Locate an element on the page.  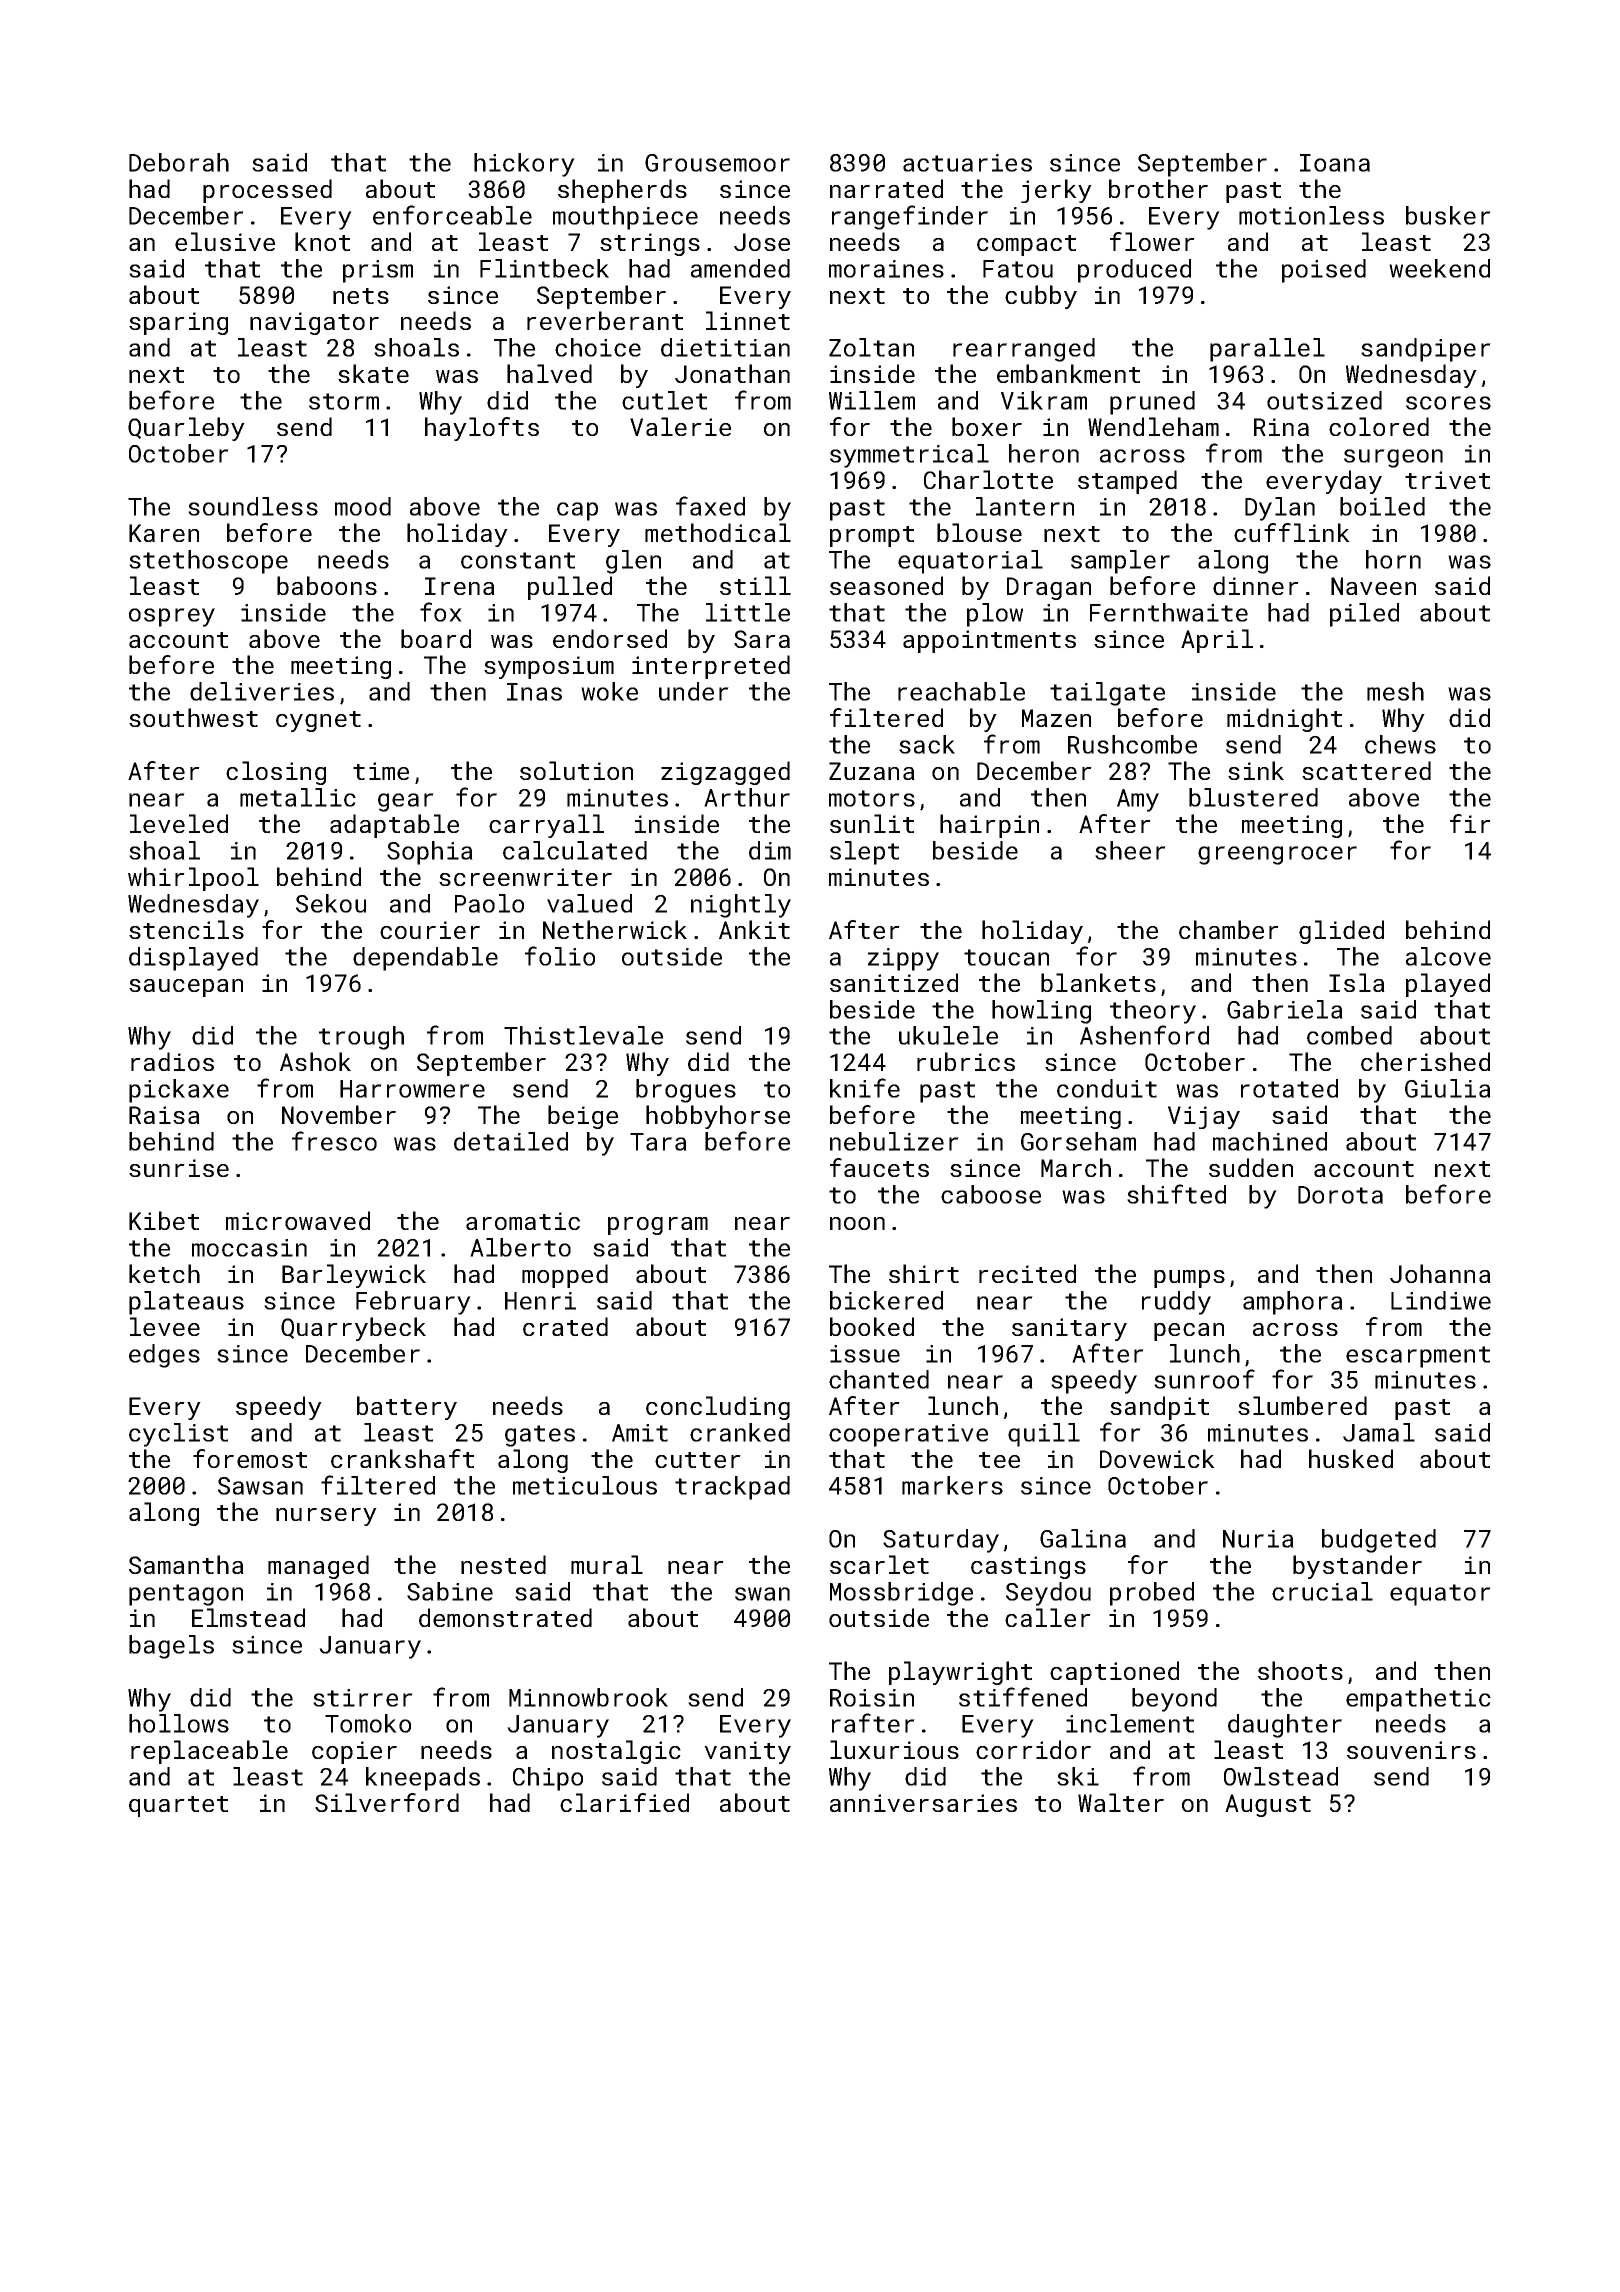
quartet is located at coordinates (178, 1806).
